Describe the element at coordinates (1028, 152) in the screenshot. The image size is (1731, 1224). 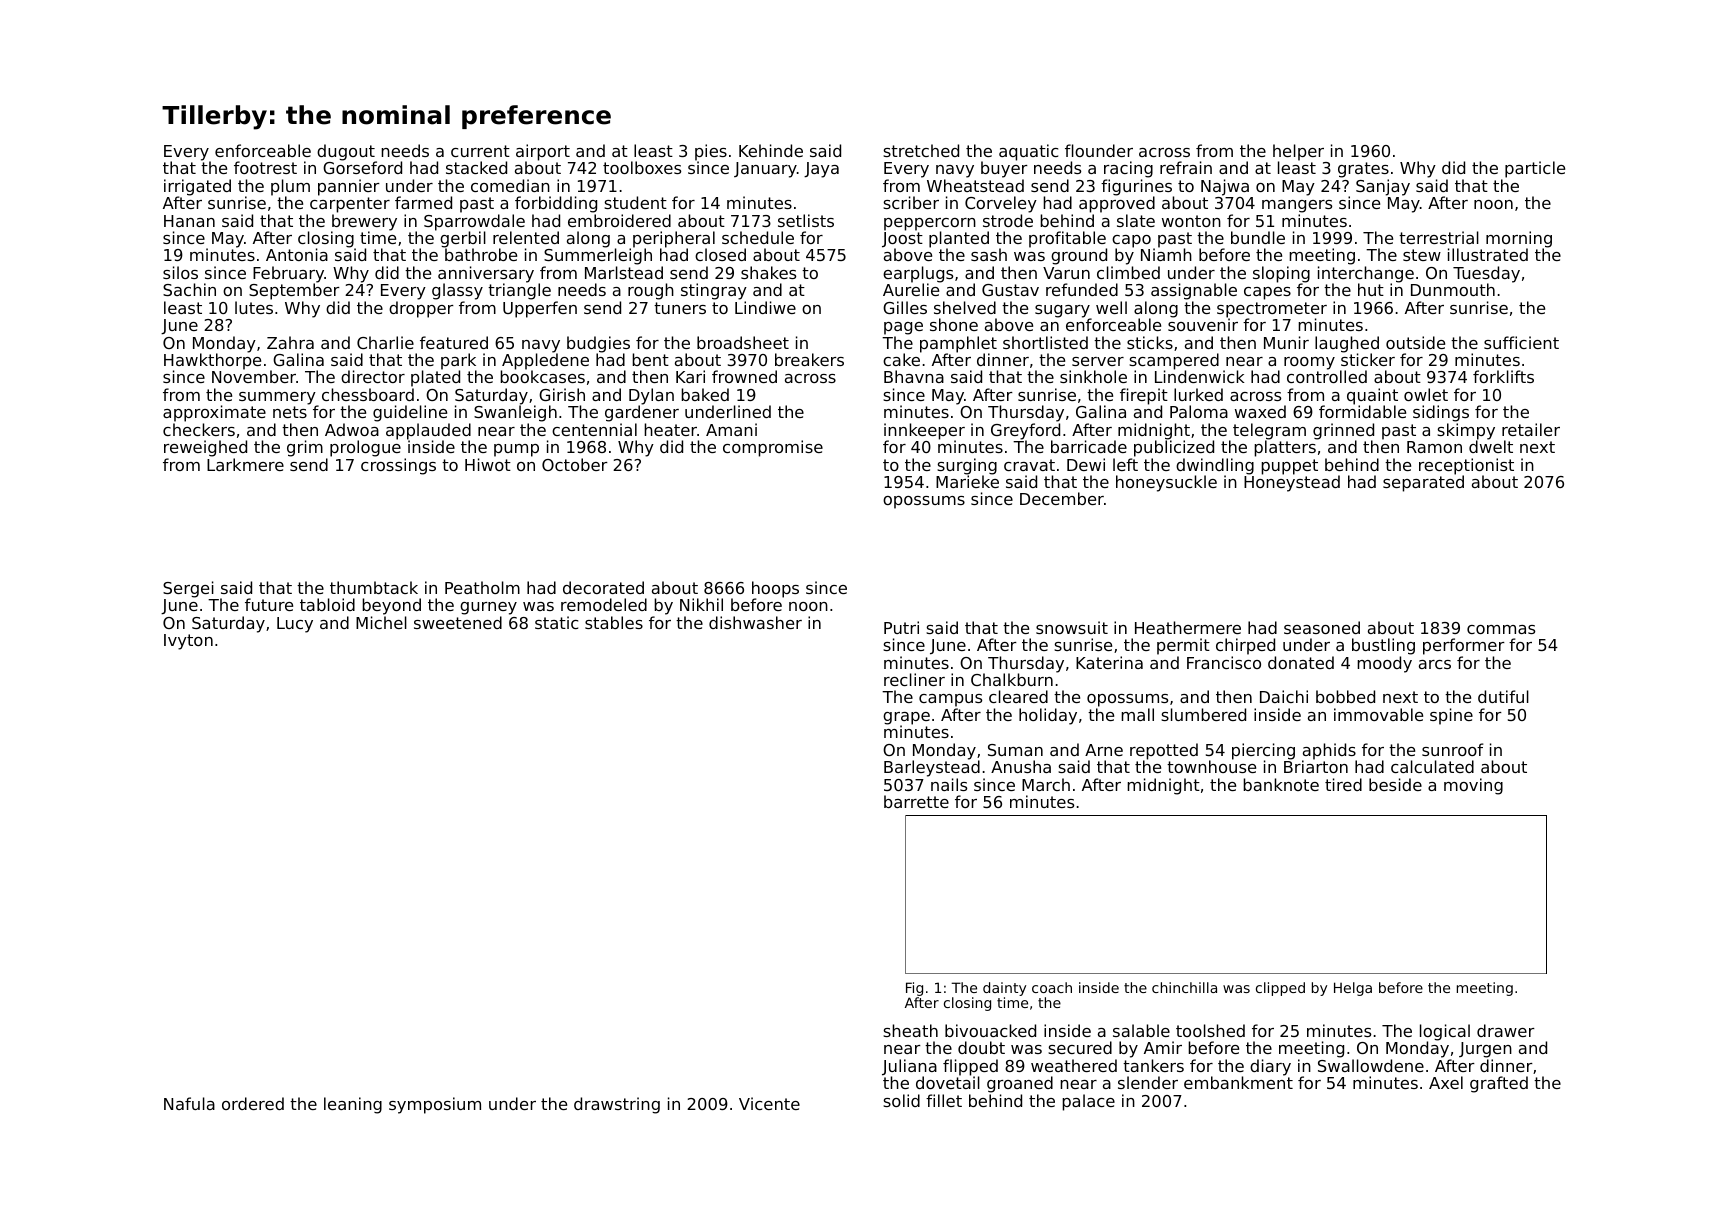
I see `aquatic` at that location.
